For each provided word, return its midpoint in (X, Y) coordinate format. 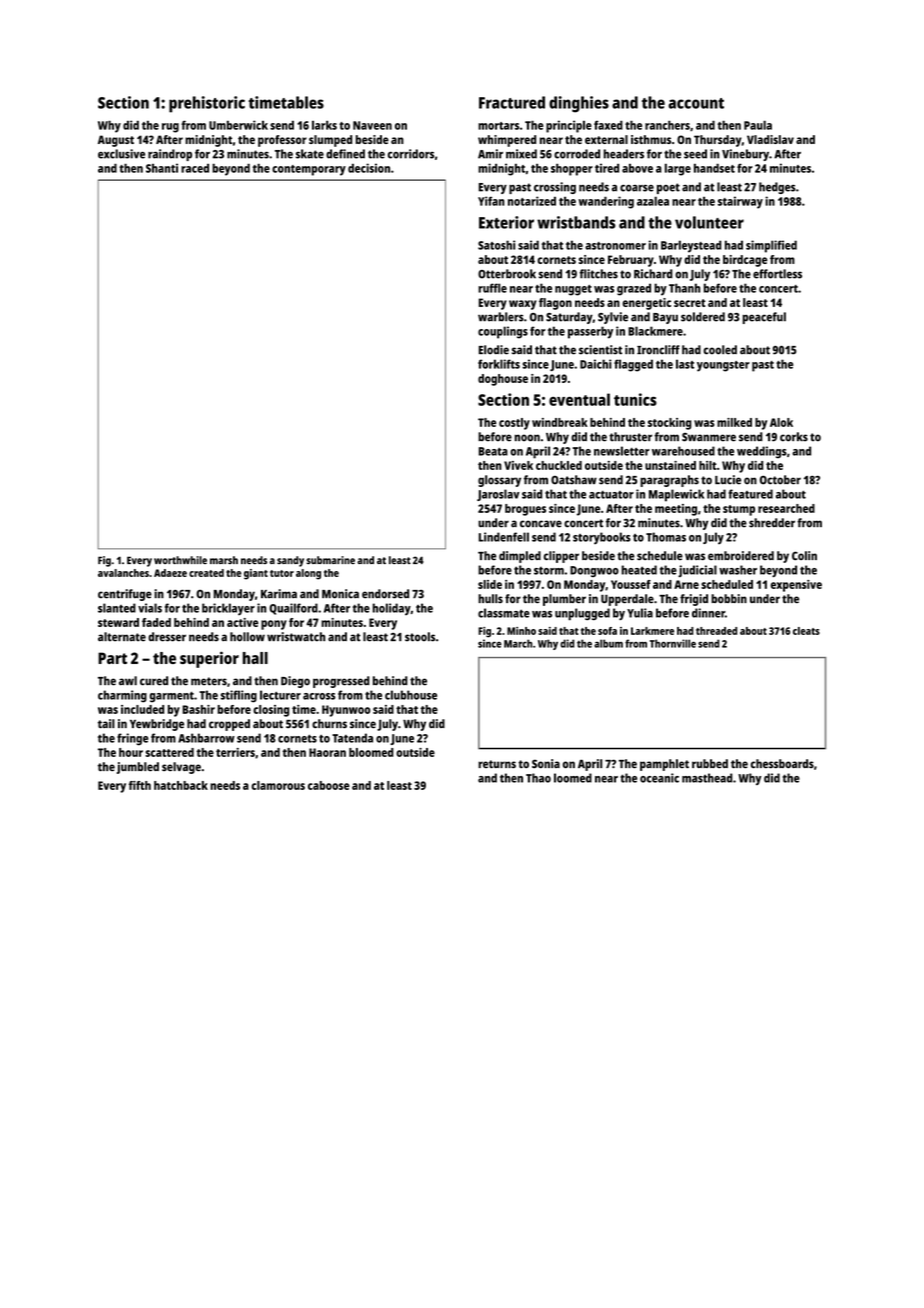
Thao (538, 778)
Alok (781, 422)
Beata (493, 451)
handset (714, 168)
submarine (330, 560)
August (116, 141)
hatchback (181, 785)
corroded (577, 154)
